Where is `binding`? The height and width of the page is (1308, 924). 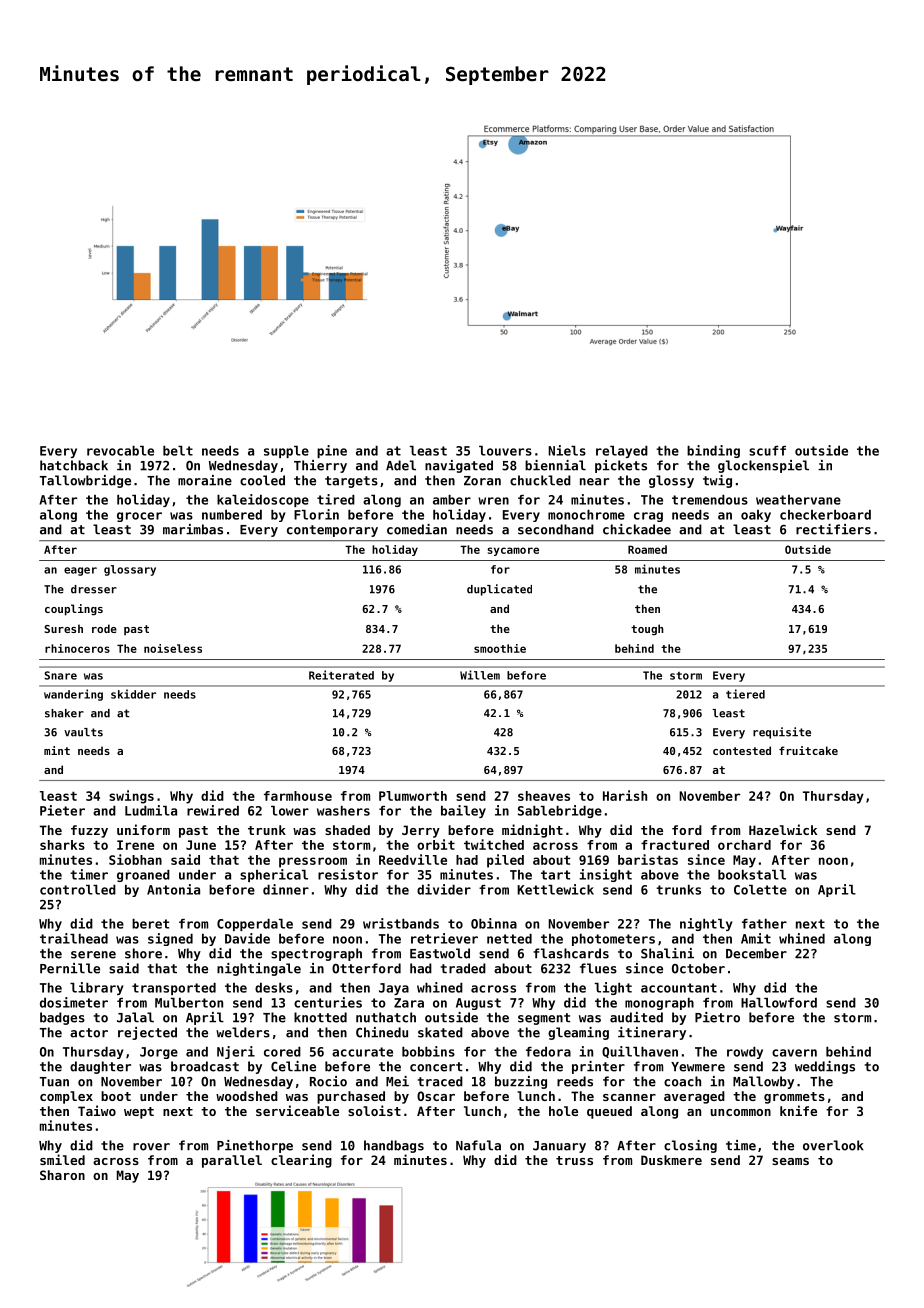 binding is located at coordinates (713, 451).
